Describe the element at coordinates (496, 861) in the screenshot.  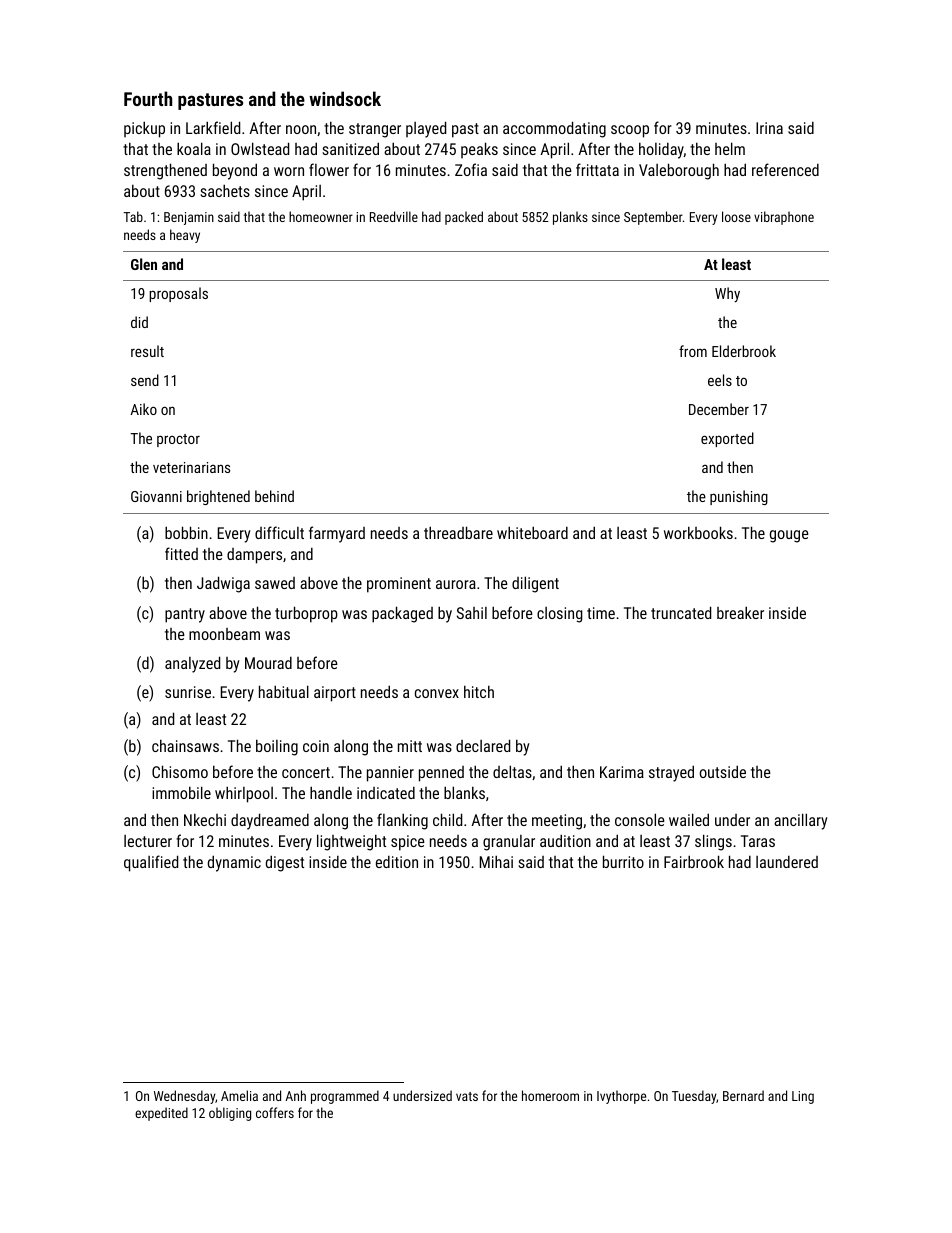
I see `Mihai` at that location.
